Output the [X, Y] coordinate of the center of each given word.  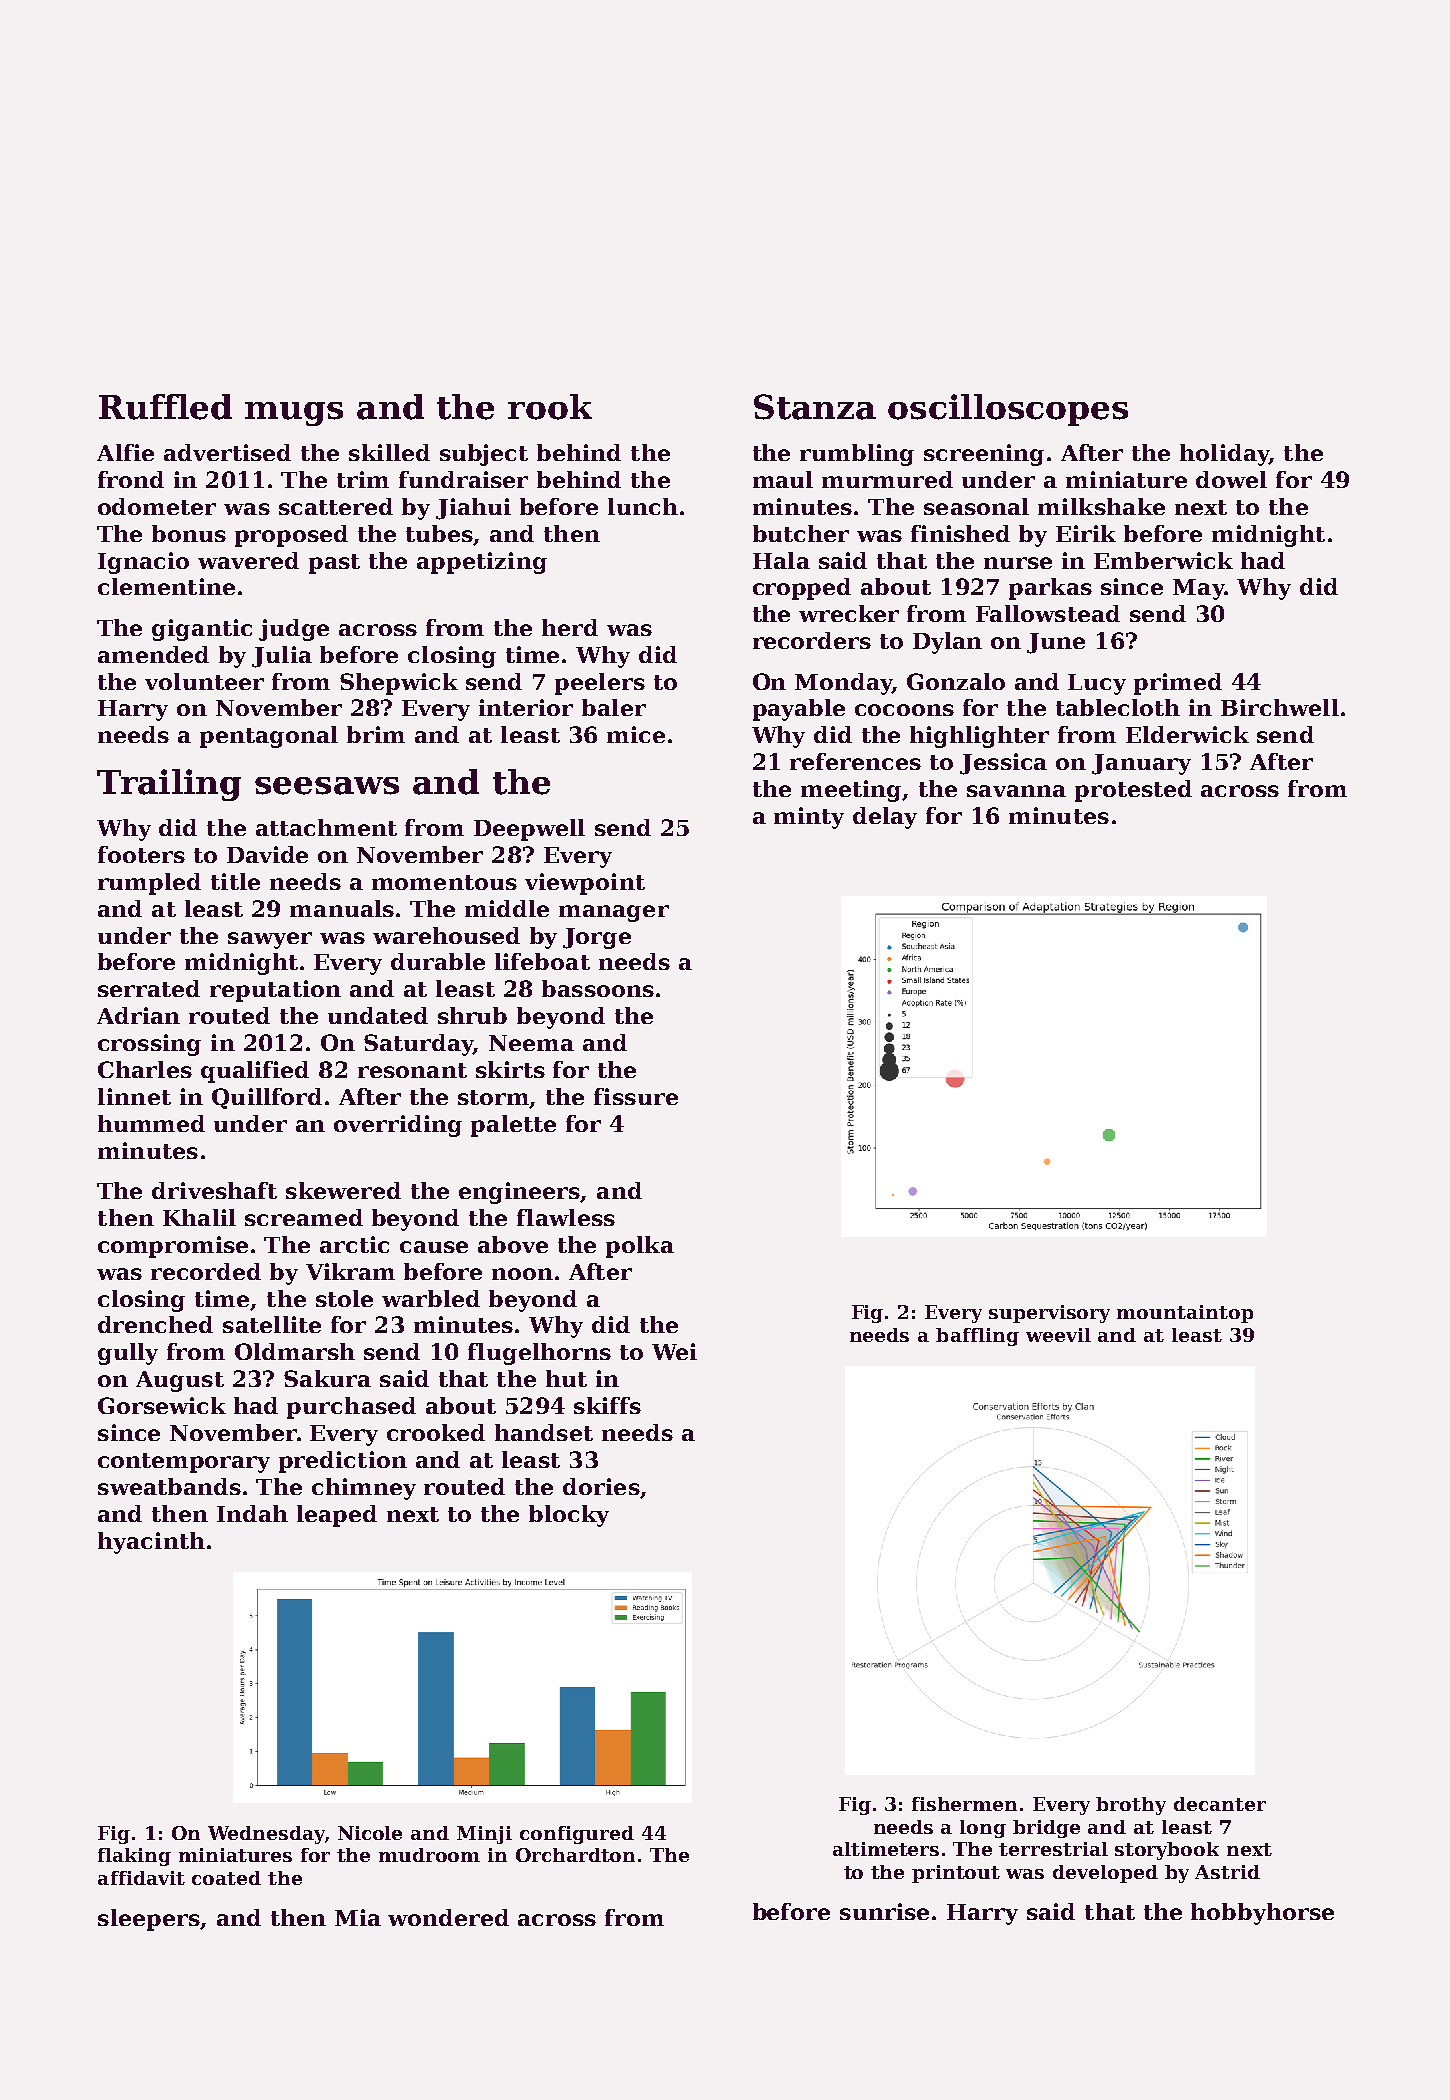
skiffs [607, 1405]
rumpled [149, 884]
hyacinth [151, 1543]
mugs [294, 414]
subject [484, 455]
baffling [977, 1337]
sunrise [884, 1911]
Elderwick [1187, 734]
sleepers [149, 1920]
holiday [1224, 455]
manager [614, 913]
